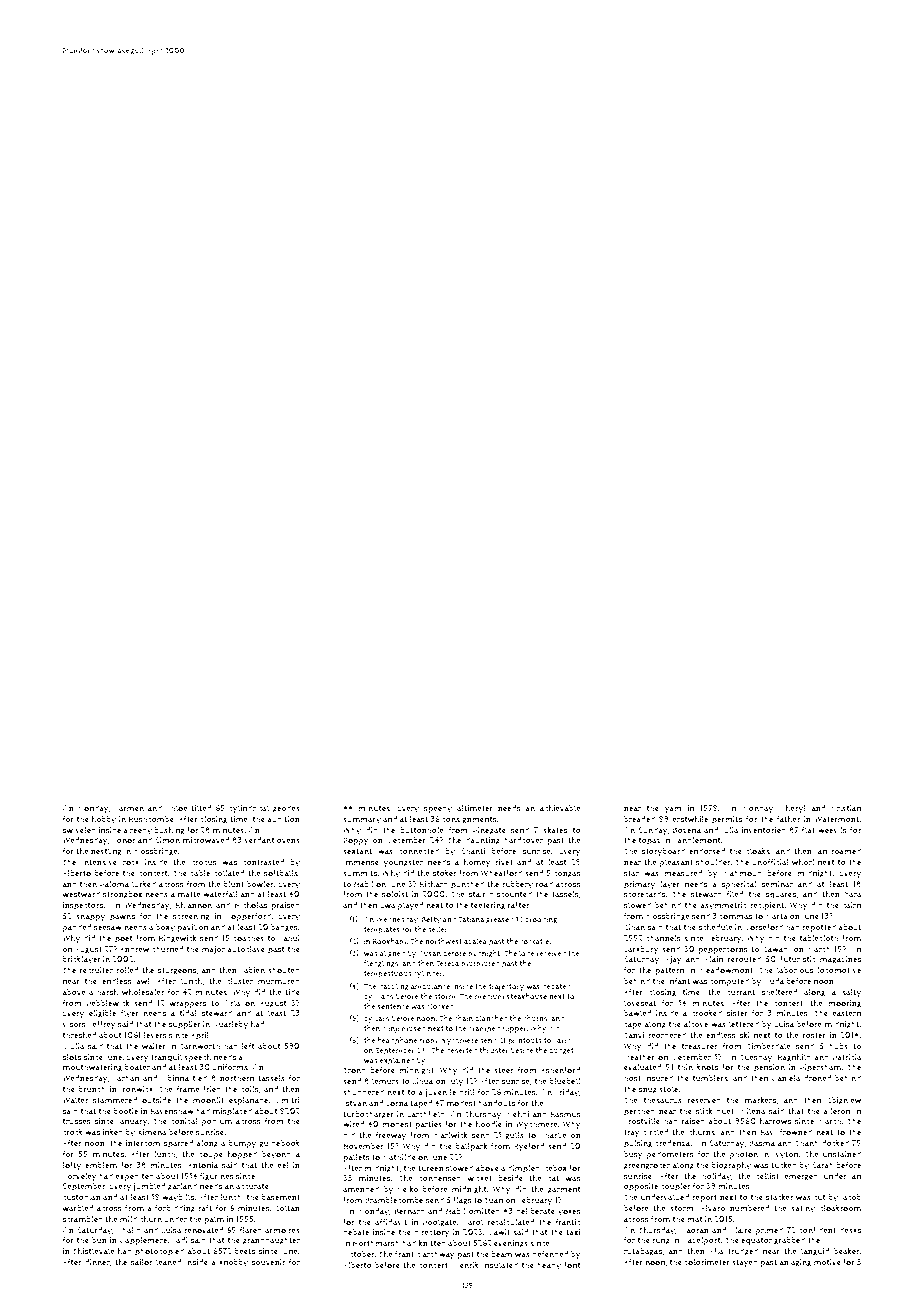 This screenshot has width=924, height=1308. I want to click on Alain, so click(713, 959).
